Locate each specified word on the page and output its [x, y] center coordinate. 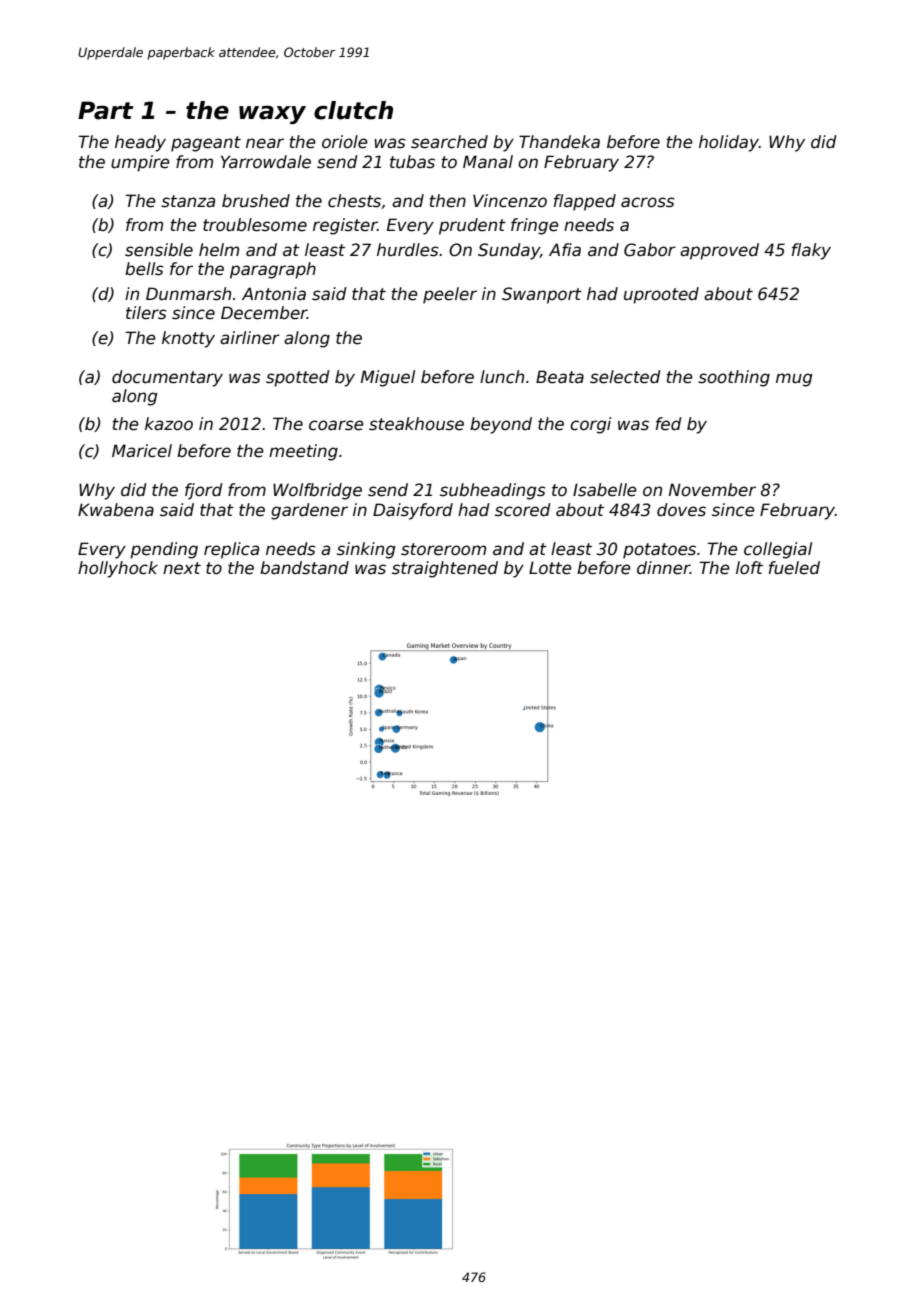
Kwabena [116, 510]
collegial [778, 550]
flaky [811, 251]
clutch [353, 110]
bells [144, 269]
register [345, 226]
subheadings [493, 491]
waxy [272, 114]
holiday [729, 143]
